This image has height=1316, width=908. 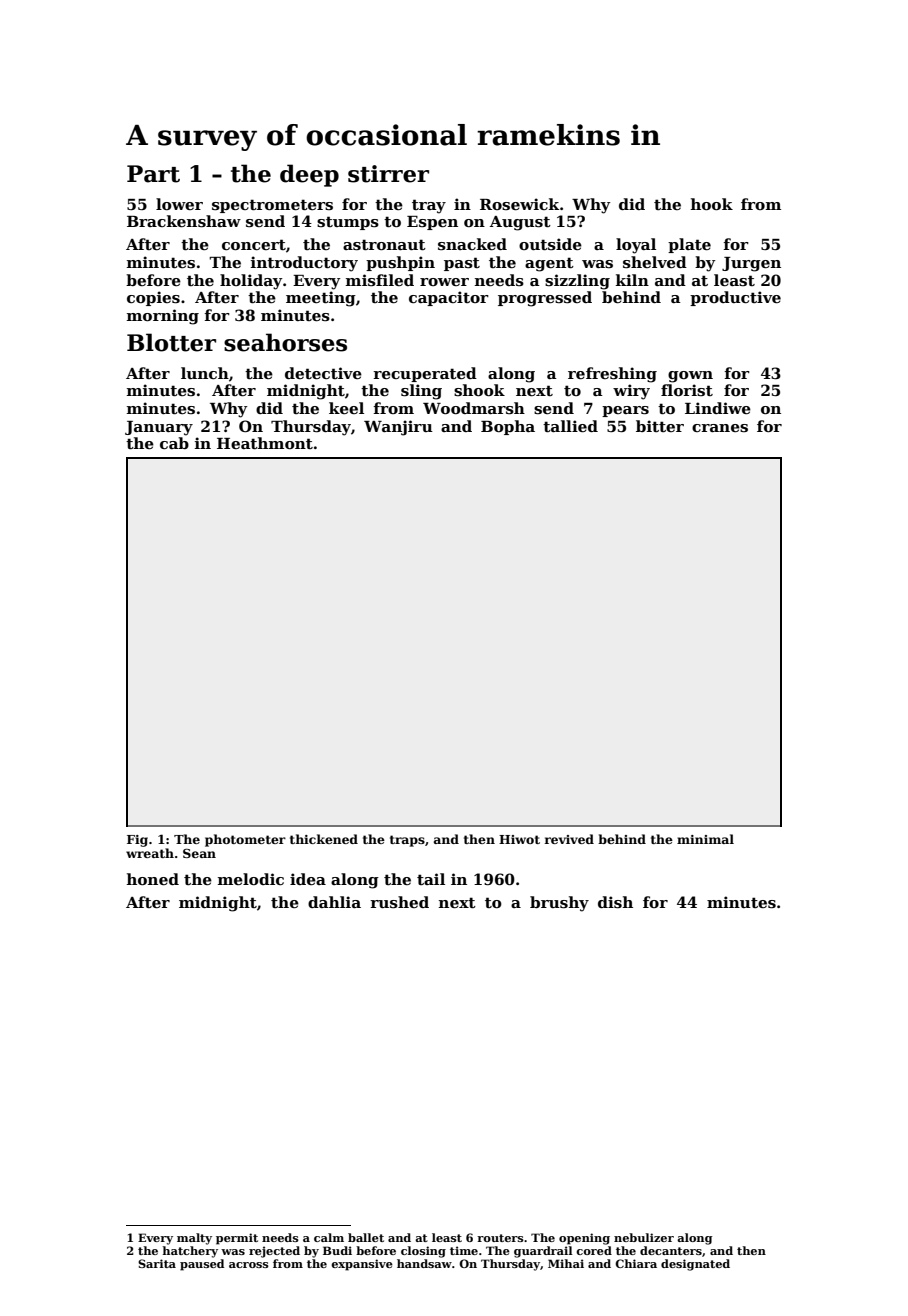 I want to click on Lindiwe, so click(x=718, y=408).
